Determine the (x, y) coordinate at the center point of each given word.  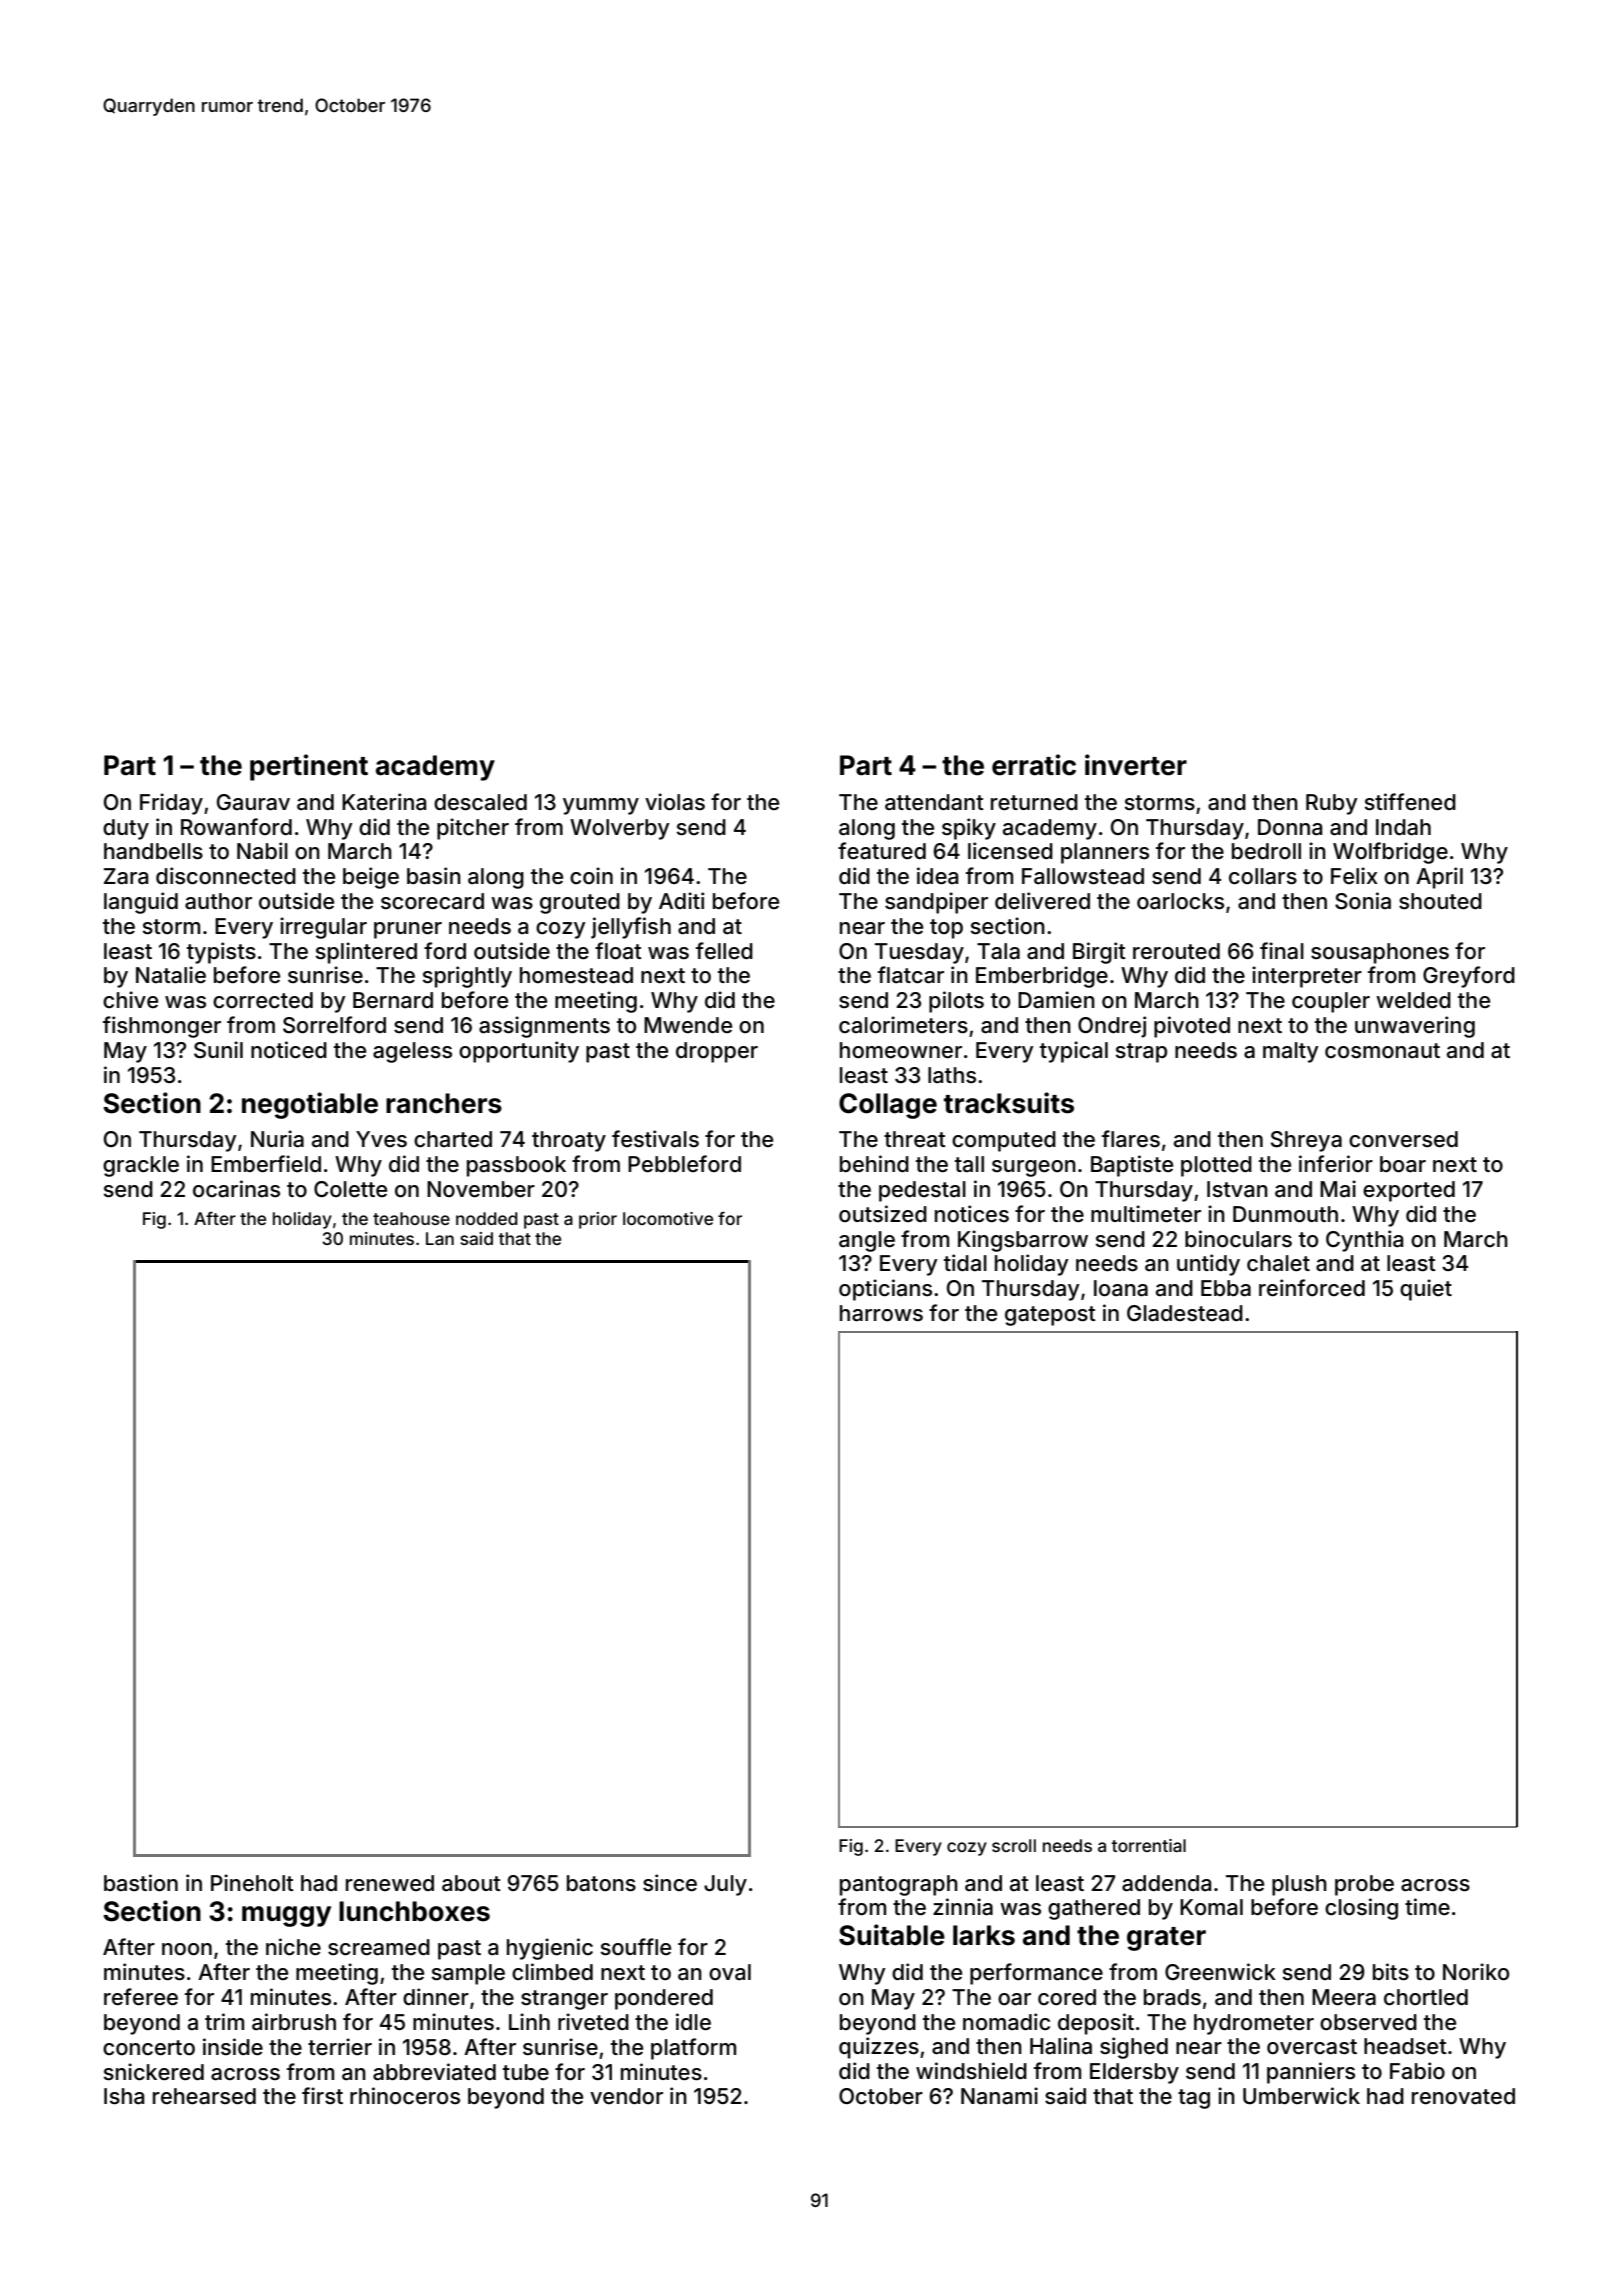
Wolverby (620, 829)
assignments (544, 1027)
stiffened (1410, 802)
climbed (552, 1972)
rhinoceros (405, 2096)
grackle (141, 1166)
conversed (1403, 1139)
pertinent (309, 767)
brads (1172, 1997)
